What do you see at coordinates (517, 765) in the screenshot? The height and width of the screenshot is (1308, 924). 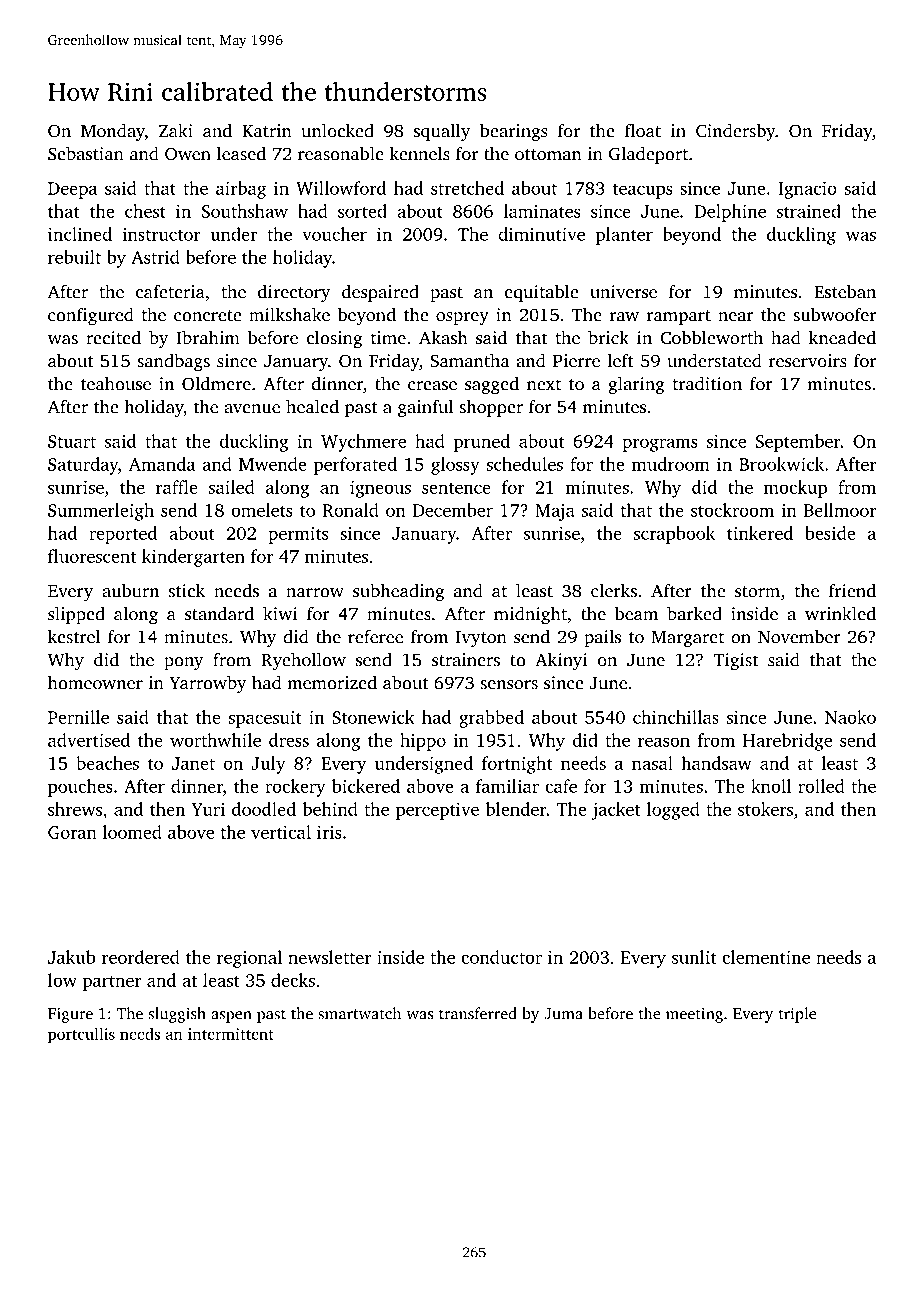 I see `fortnight` at bounding box center [517, 765].
